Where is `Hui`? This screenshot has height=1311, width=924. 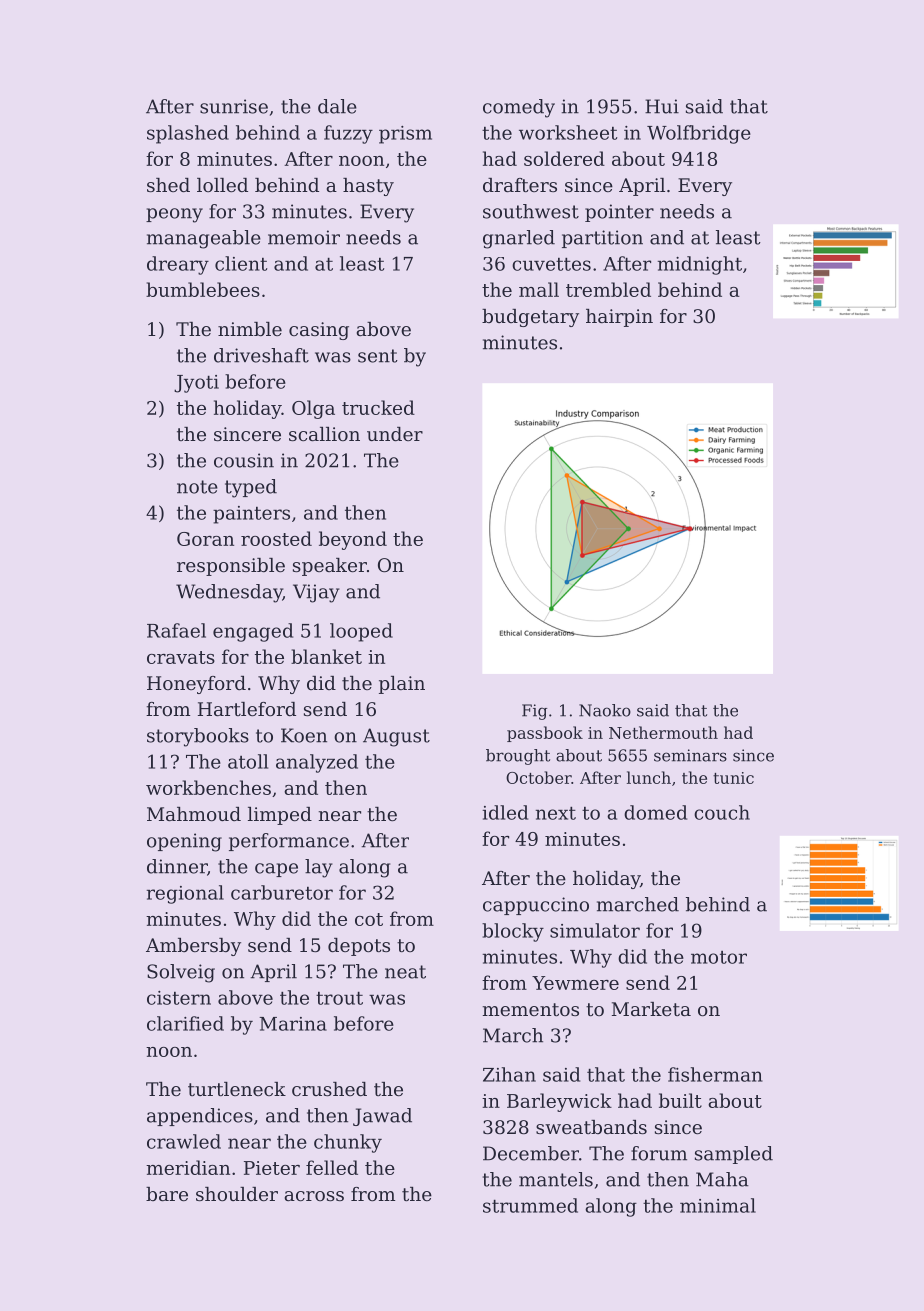
Hui is located at coordinates (662, 106).
